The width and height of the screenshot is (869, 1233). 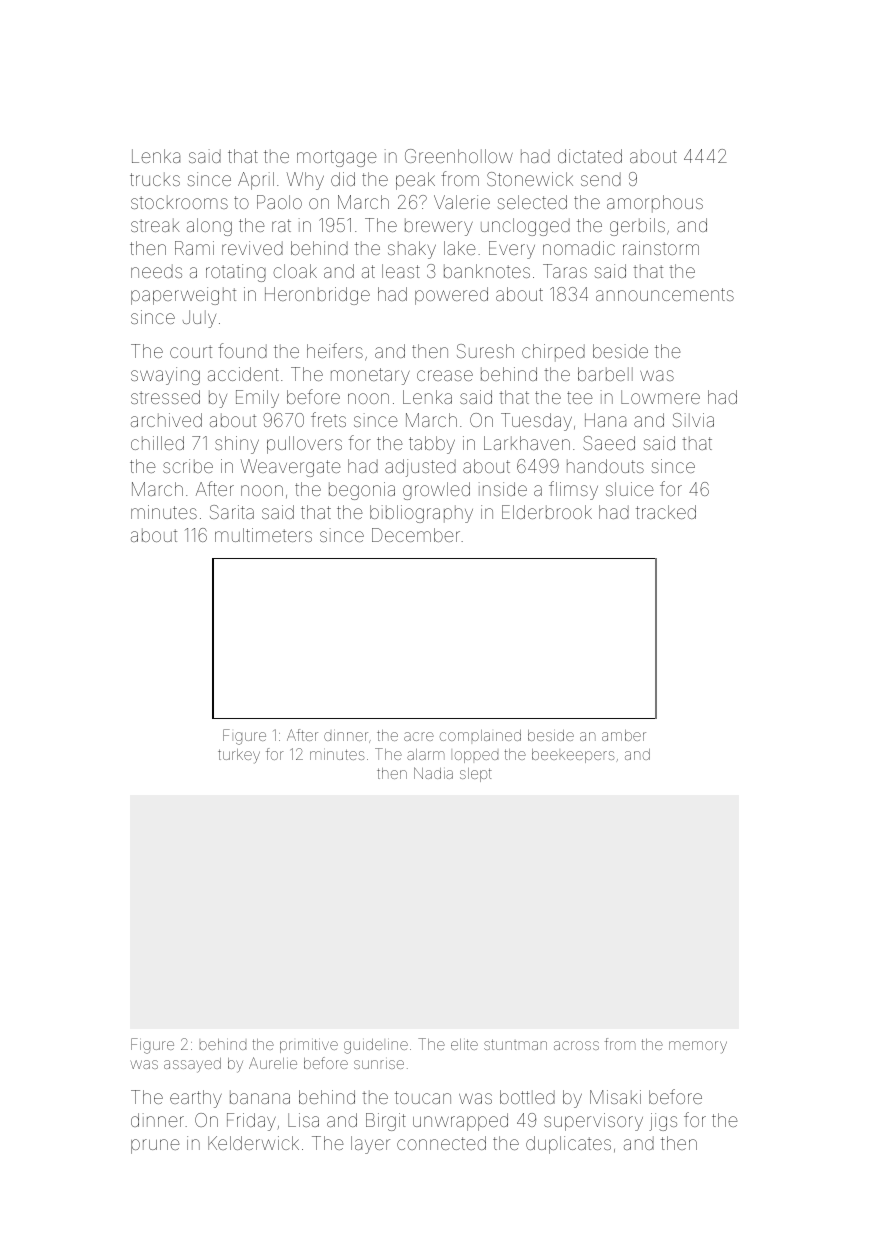 I want to click on Greenhollow, so click(x=459, y=156).
